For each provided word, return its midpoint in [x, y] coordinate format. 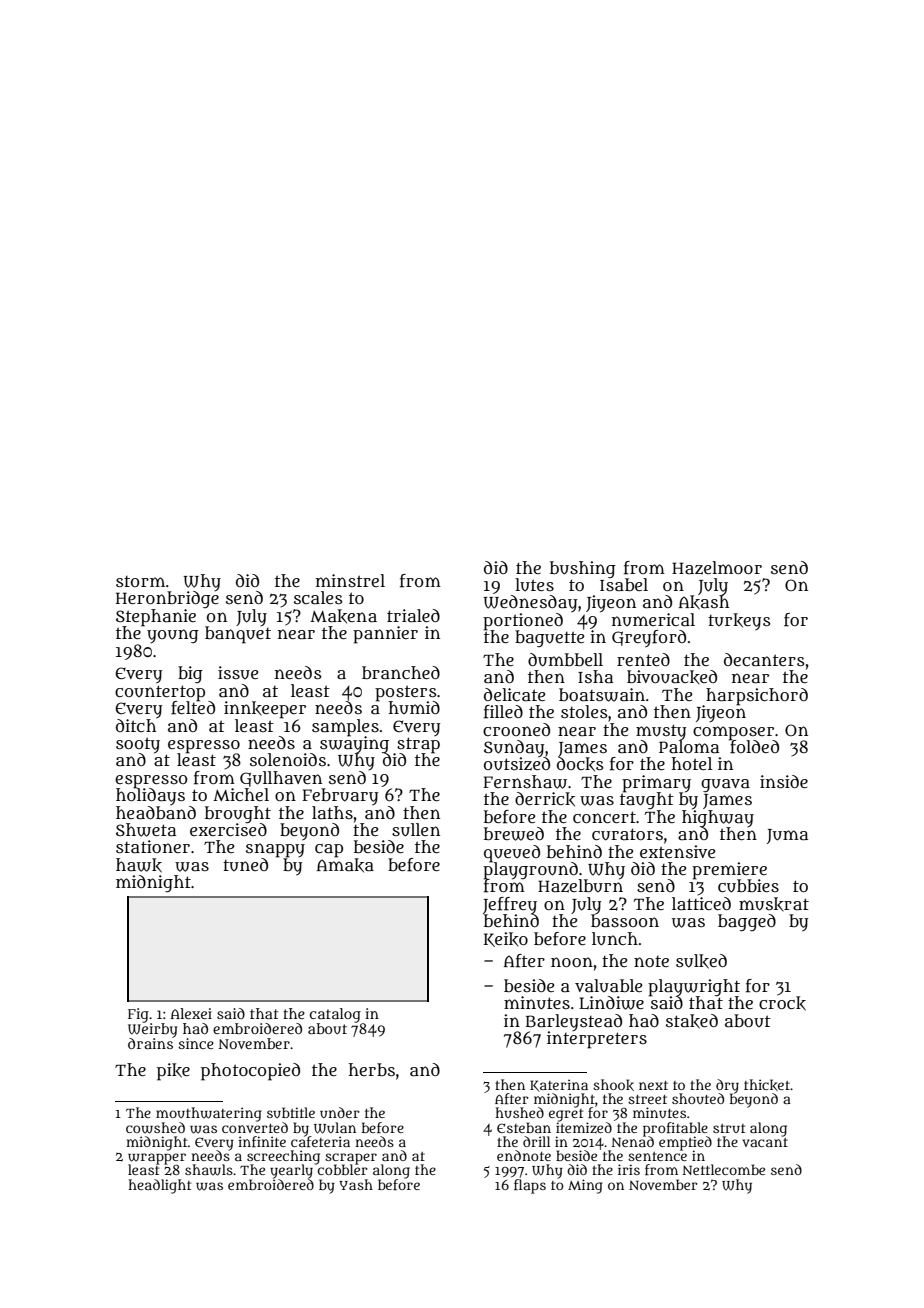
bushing [583, 569]
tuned [245, 864]
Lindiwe [611, 1003]
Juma [787, 836]
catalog [335, 1015]
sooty [138, 745]
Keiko [506, 939]
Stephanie [156, 617]
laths [332, 812]
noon [572, 962]
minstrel [350, 580]
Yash [356, 1184]
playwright [694, 987]
